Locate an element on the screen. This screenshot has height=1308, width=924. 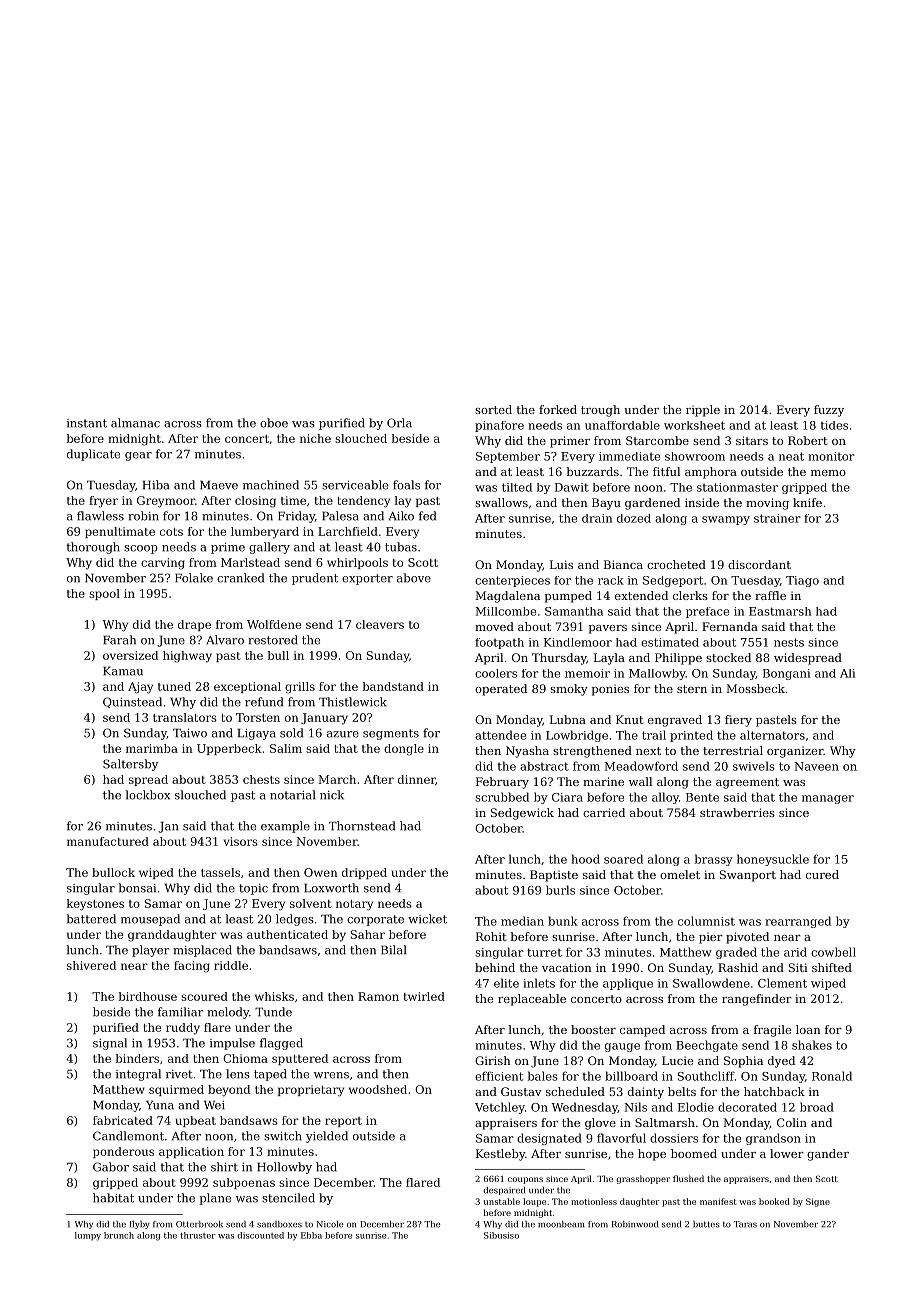
inlets is located at coordinates (539, 983).
